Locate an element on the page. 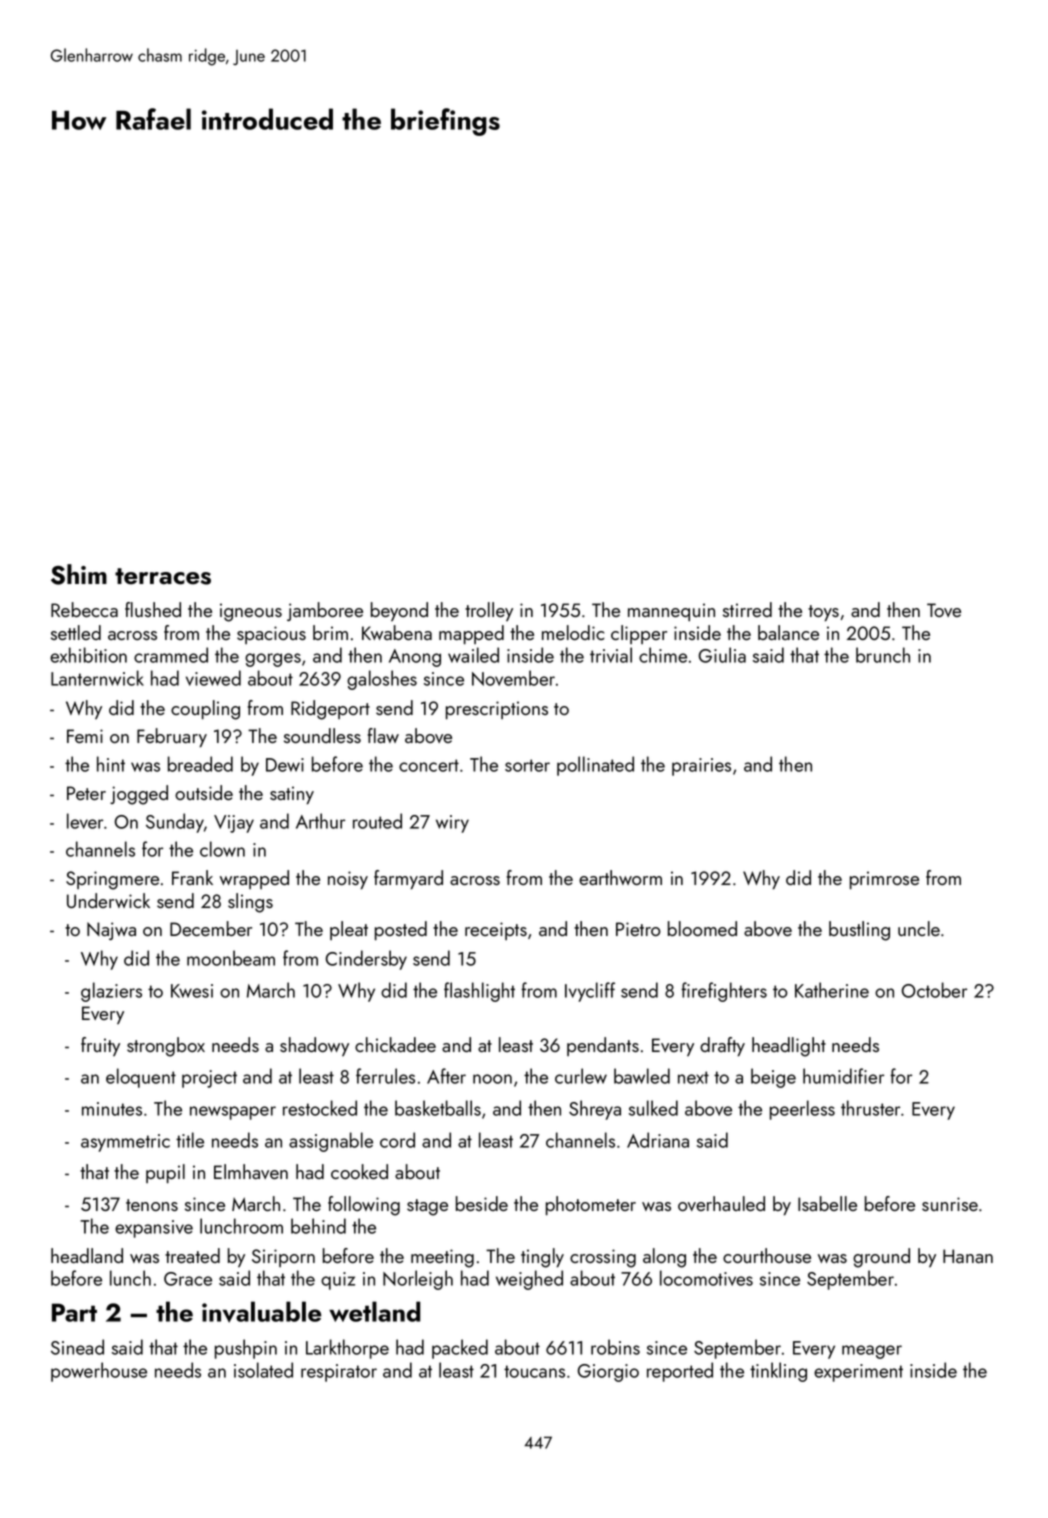 This document has width=1048, height=1518. November is located at coordinates (513, 678).
